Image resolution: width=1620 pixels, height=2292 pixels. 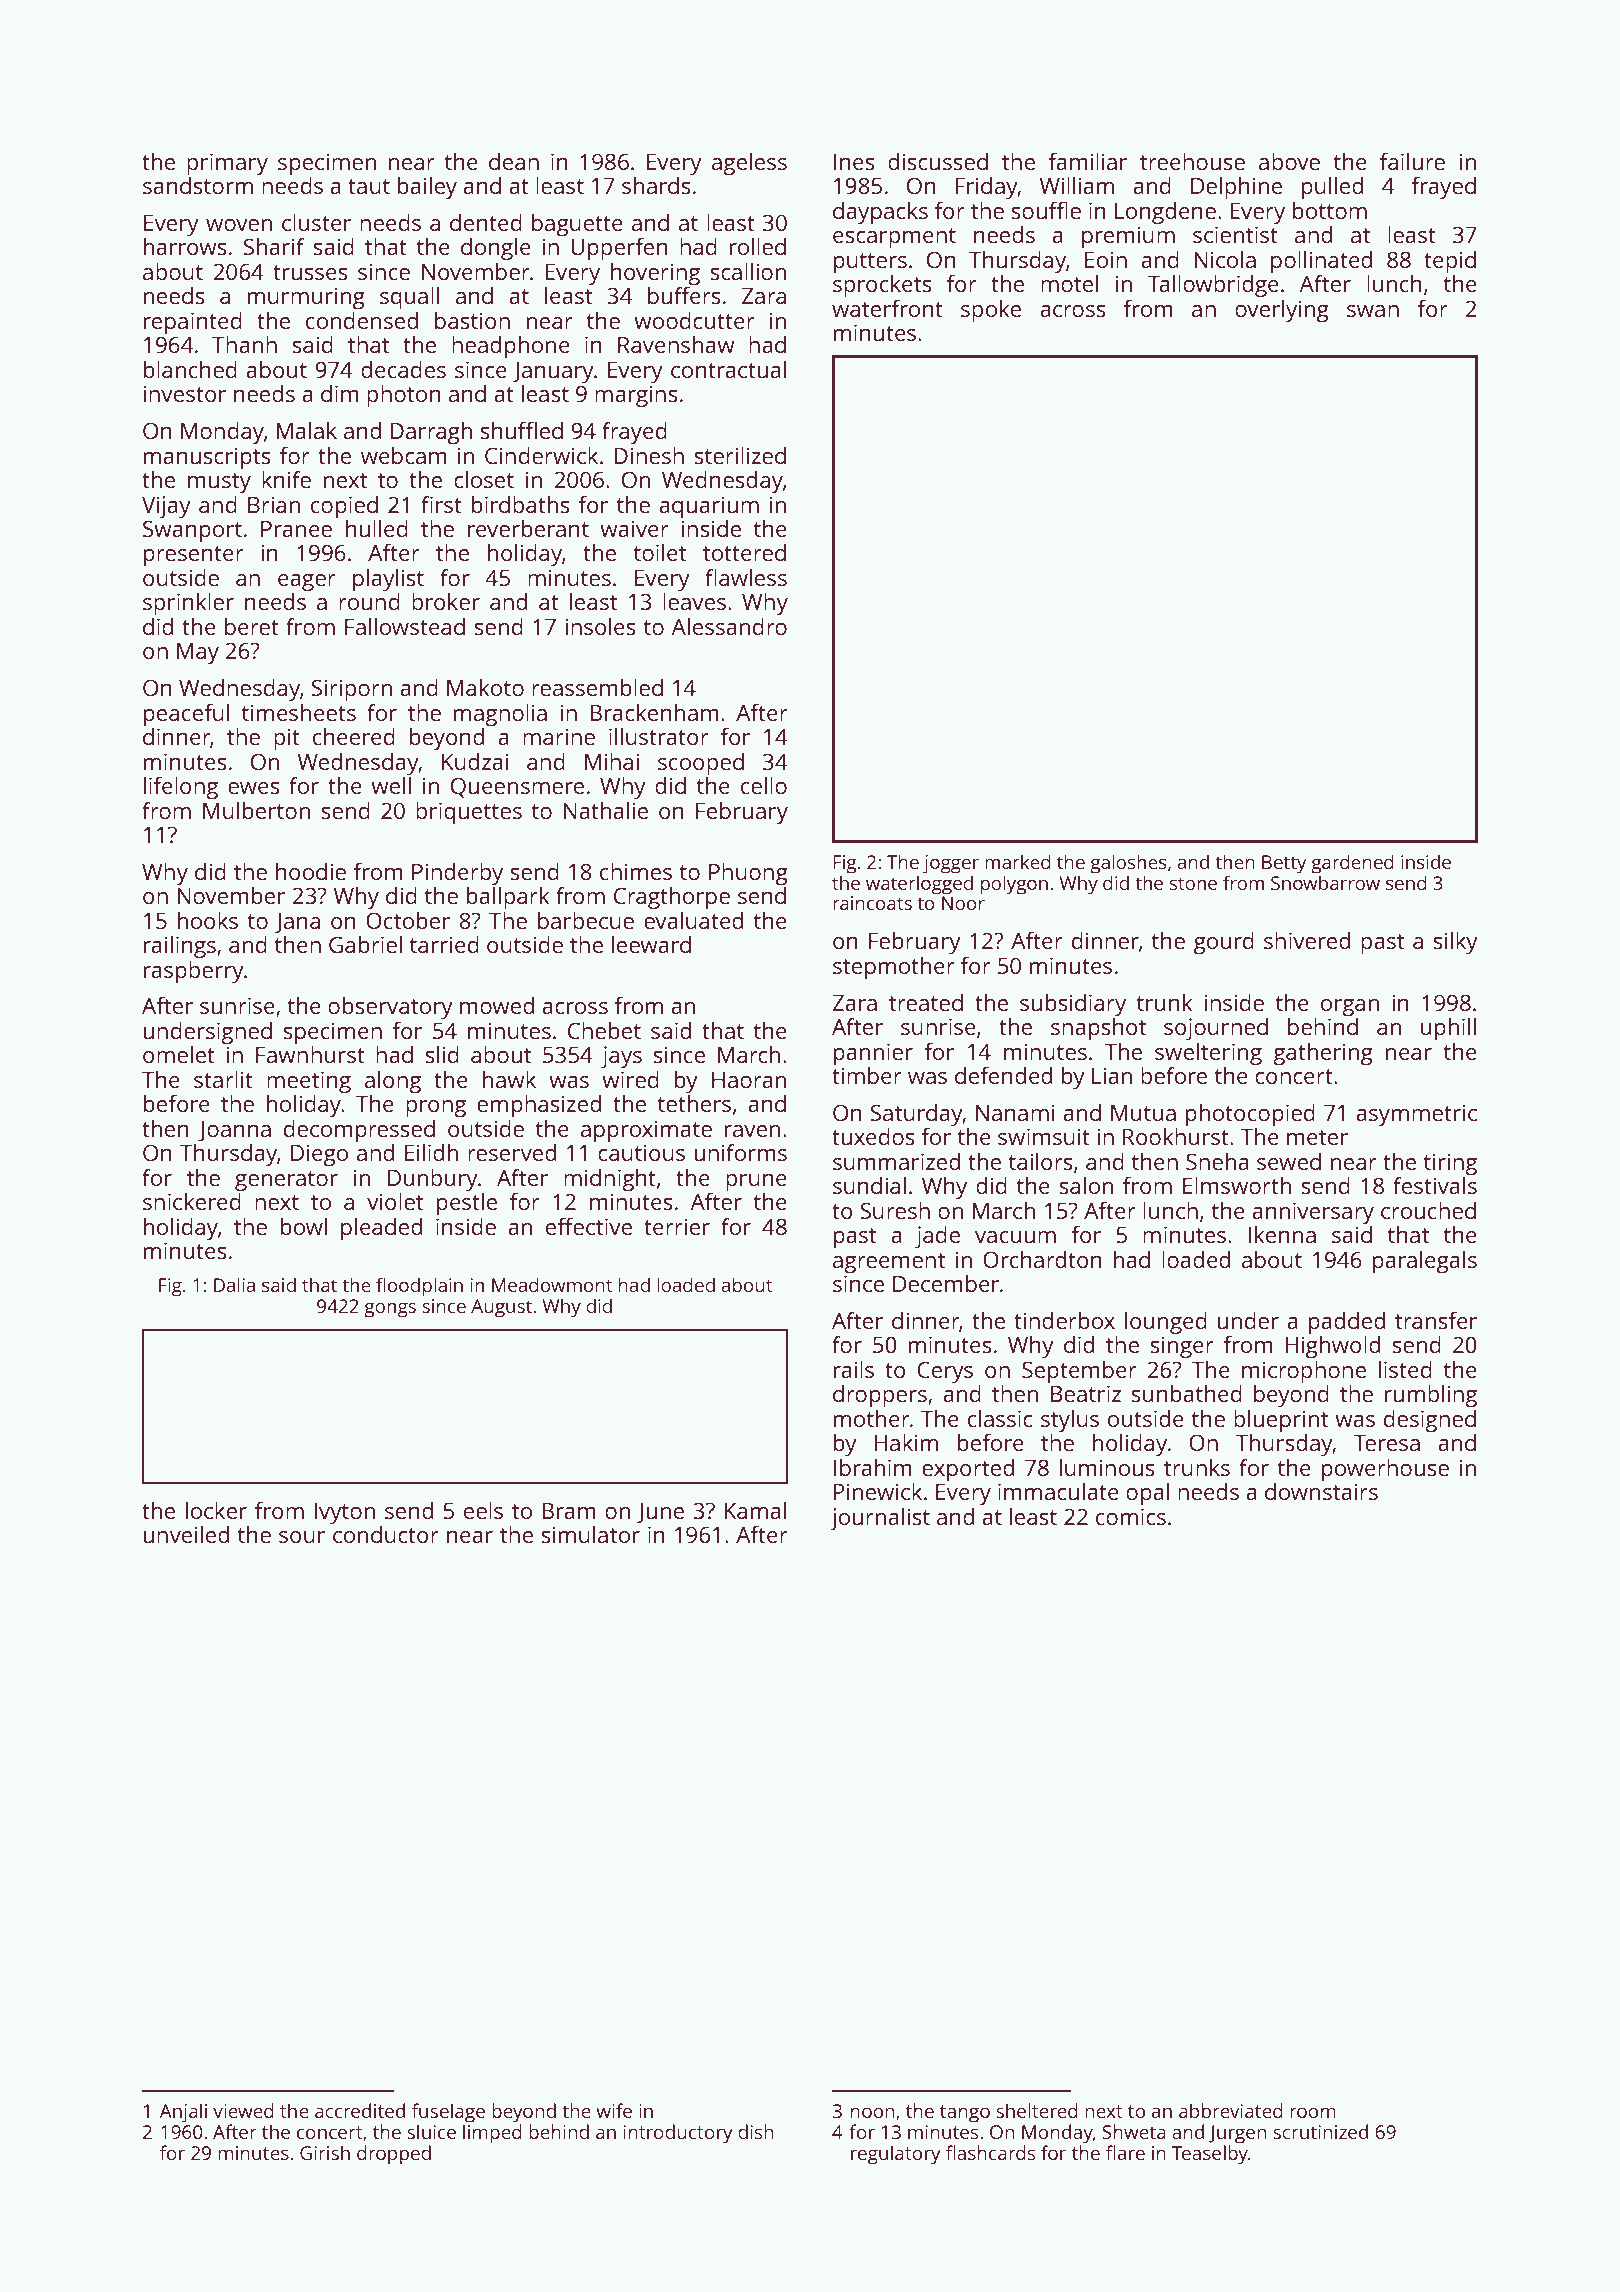 What do you see at coordinates (1412, 161) in the document?
I see `failure` at bounding box center [1412, 161].
